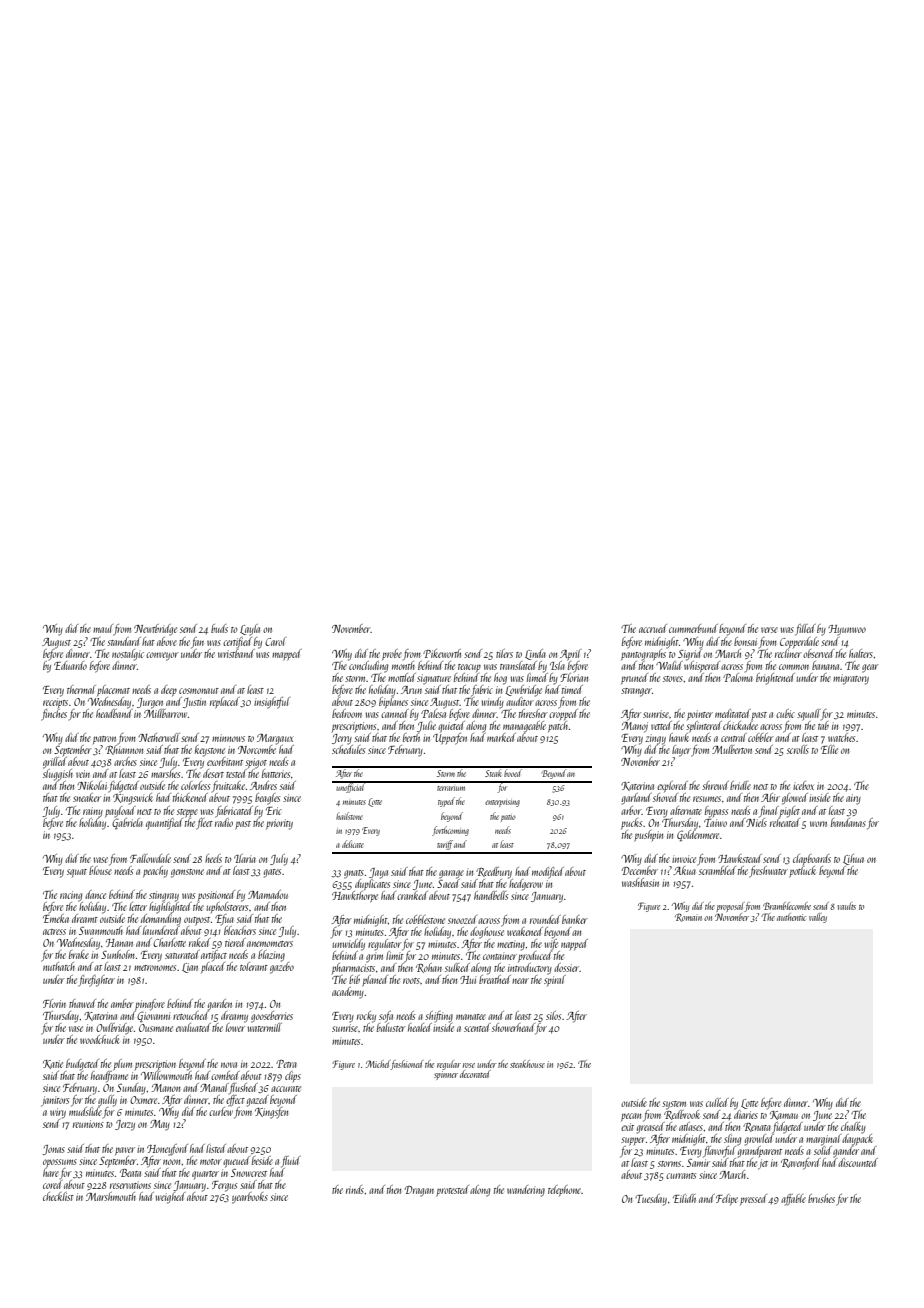 The width and height of the screenshot is (924, 1308). What do you see at coordinates (93, 812) in the screenshot?
I see `rainy` at bounding box center [93, 812].
